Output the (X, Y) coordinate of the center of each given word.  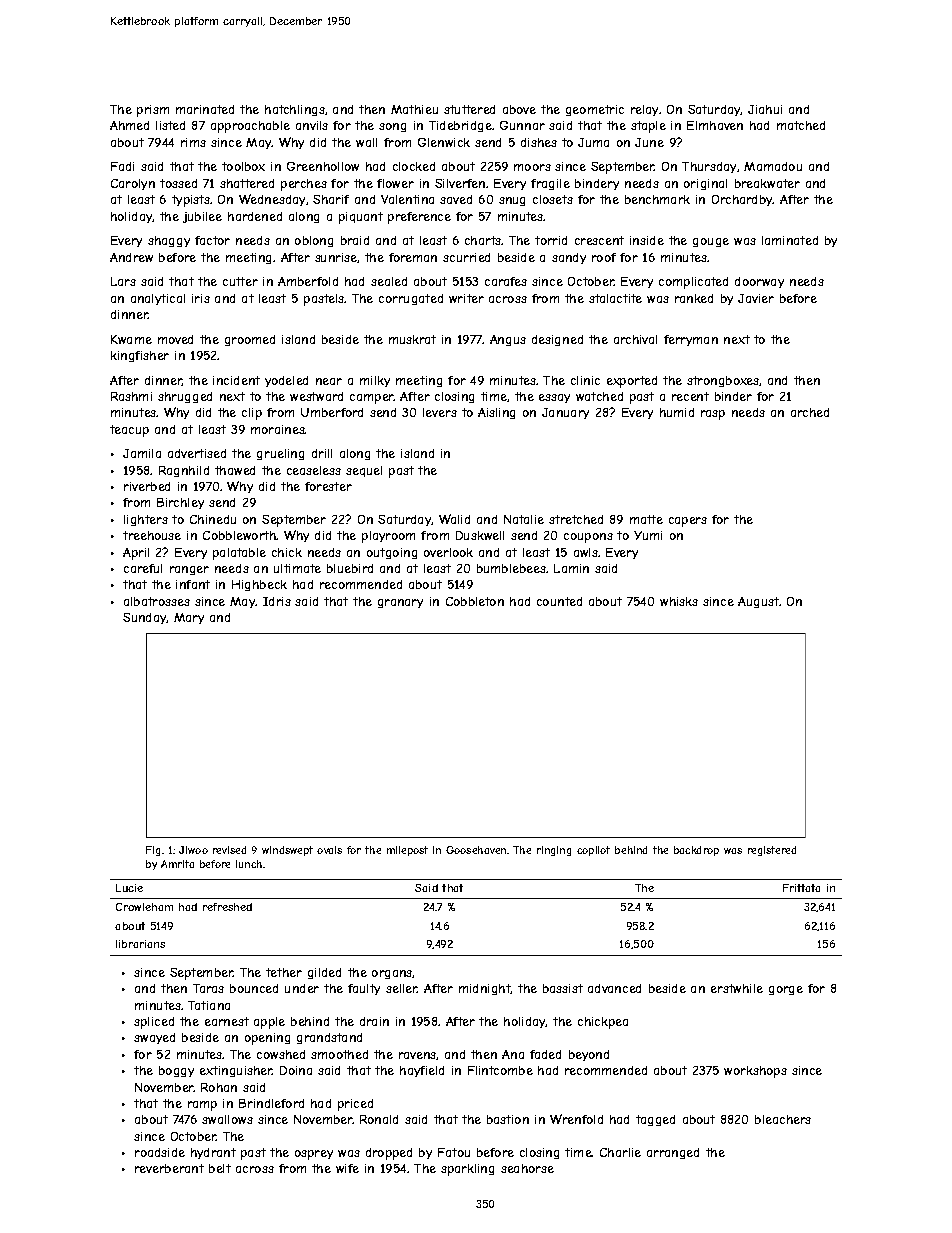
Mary (189, 618)
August (759, 602)
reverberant (169, 1168)
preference (419, 218)
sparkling (467, 1170)
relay (644, 110)
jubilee (202, 217)
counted (559, 601)
